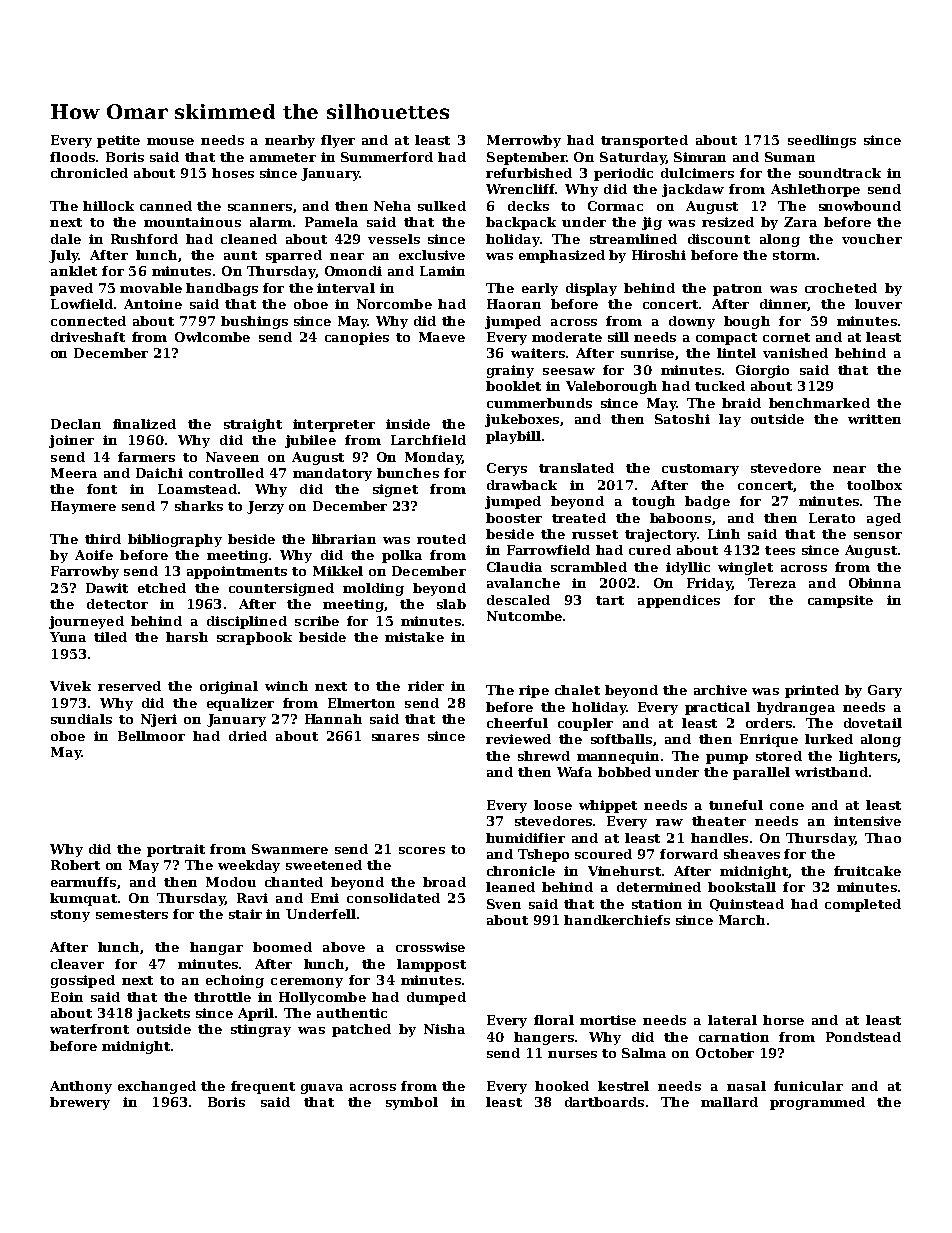 The width and height of the document is (952, 1233). Describe the element at coordinates (83, 899) in the document. I see `kumquat` at that location.
